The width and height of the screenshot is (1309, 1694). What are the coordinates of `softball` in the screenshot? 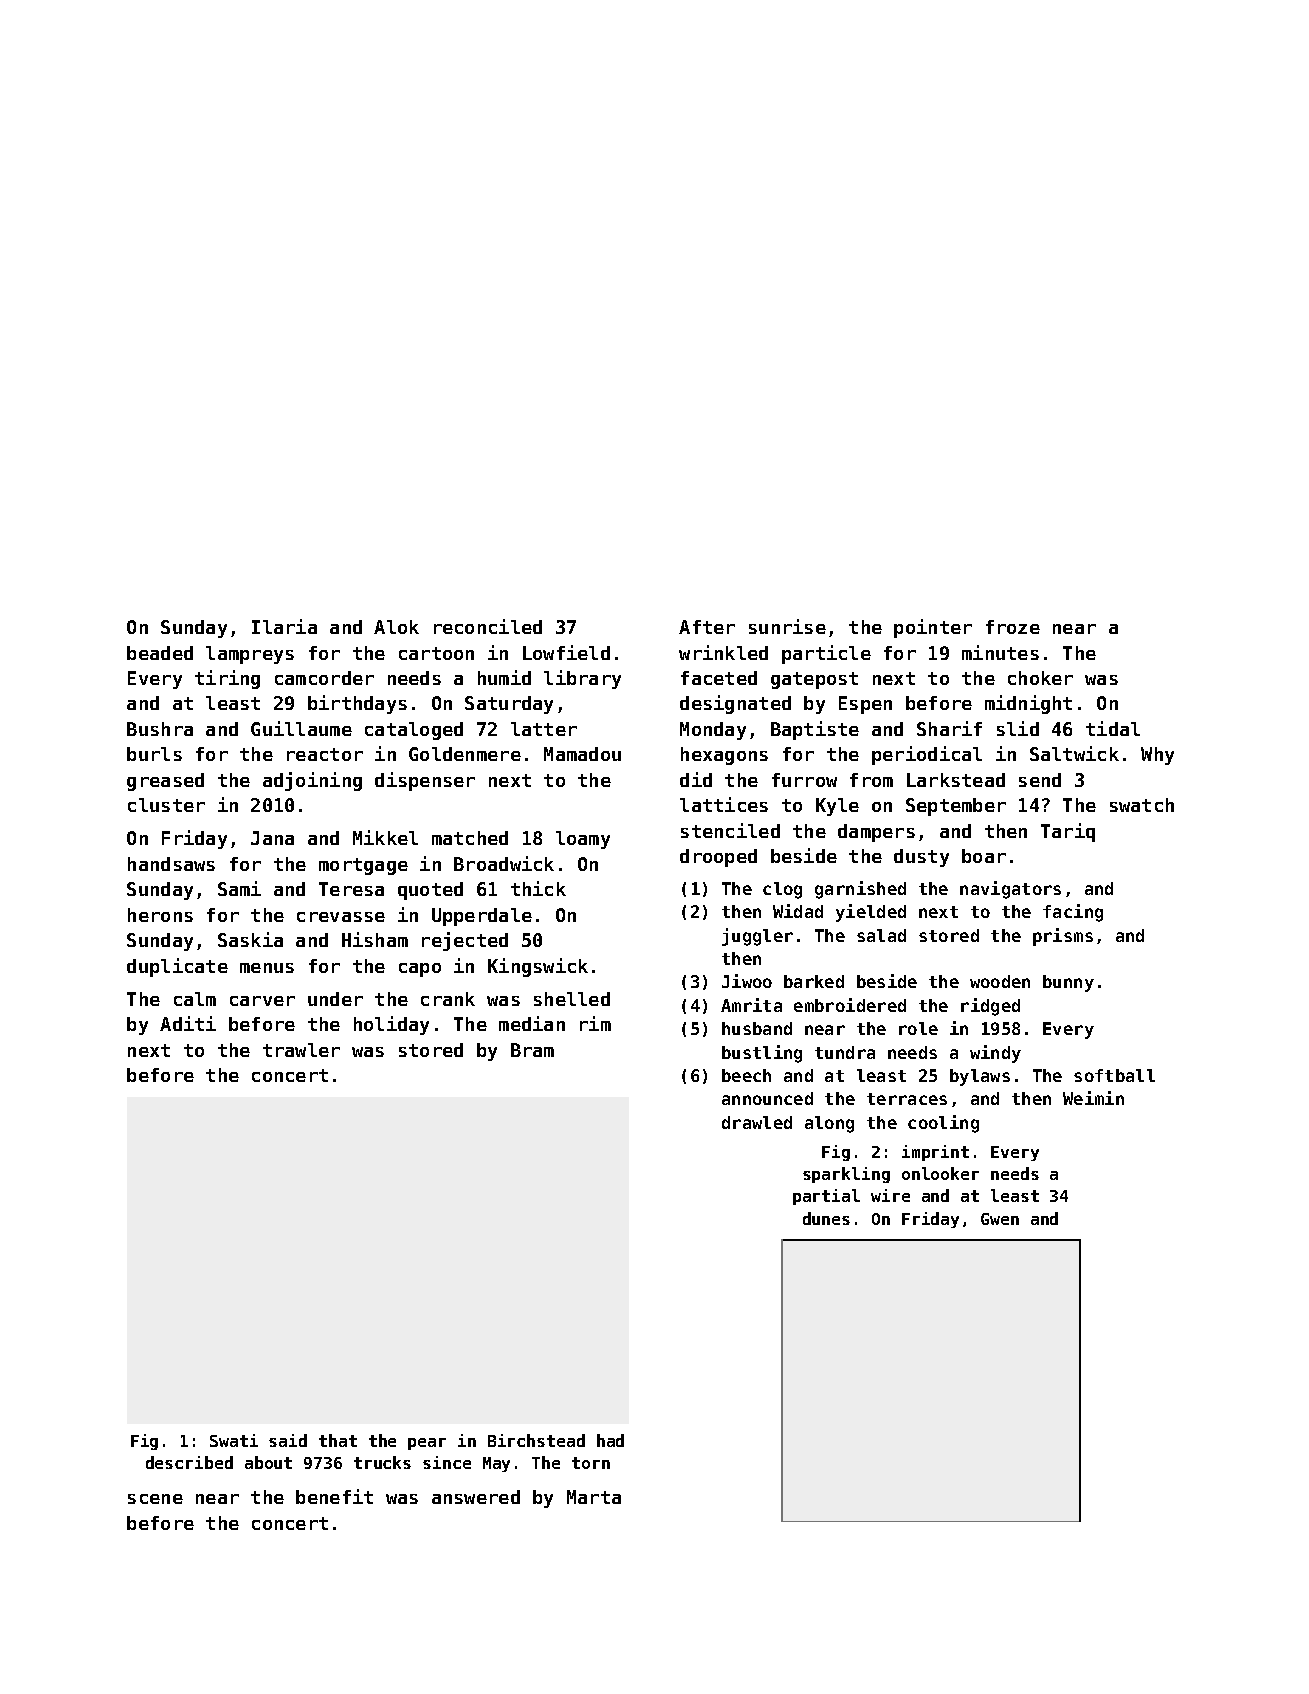 It's located at (1114, 1075).
